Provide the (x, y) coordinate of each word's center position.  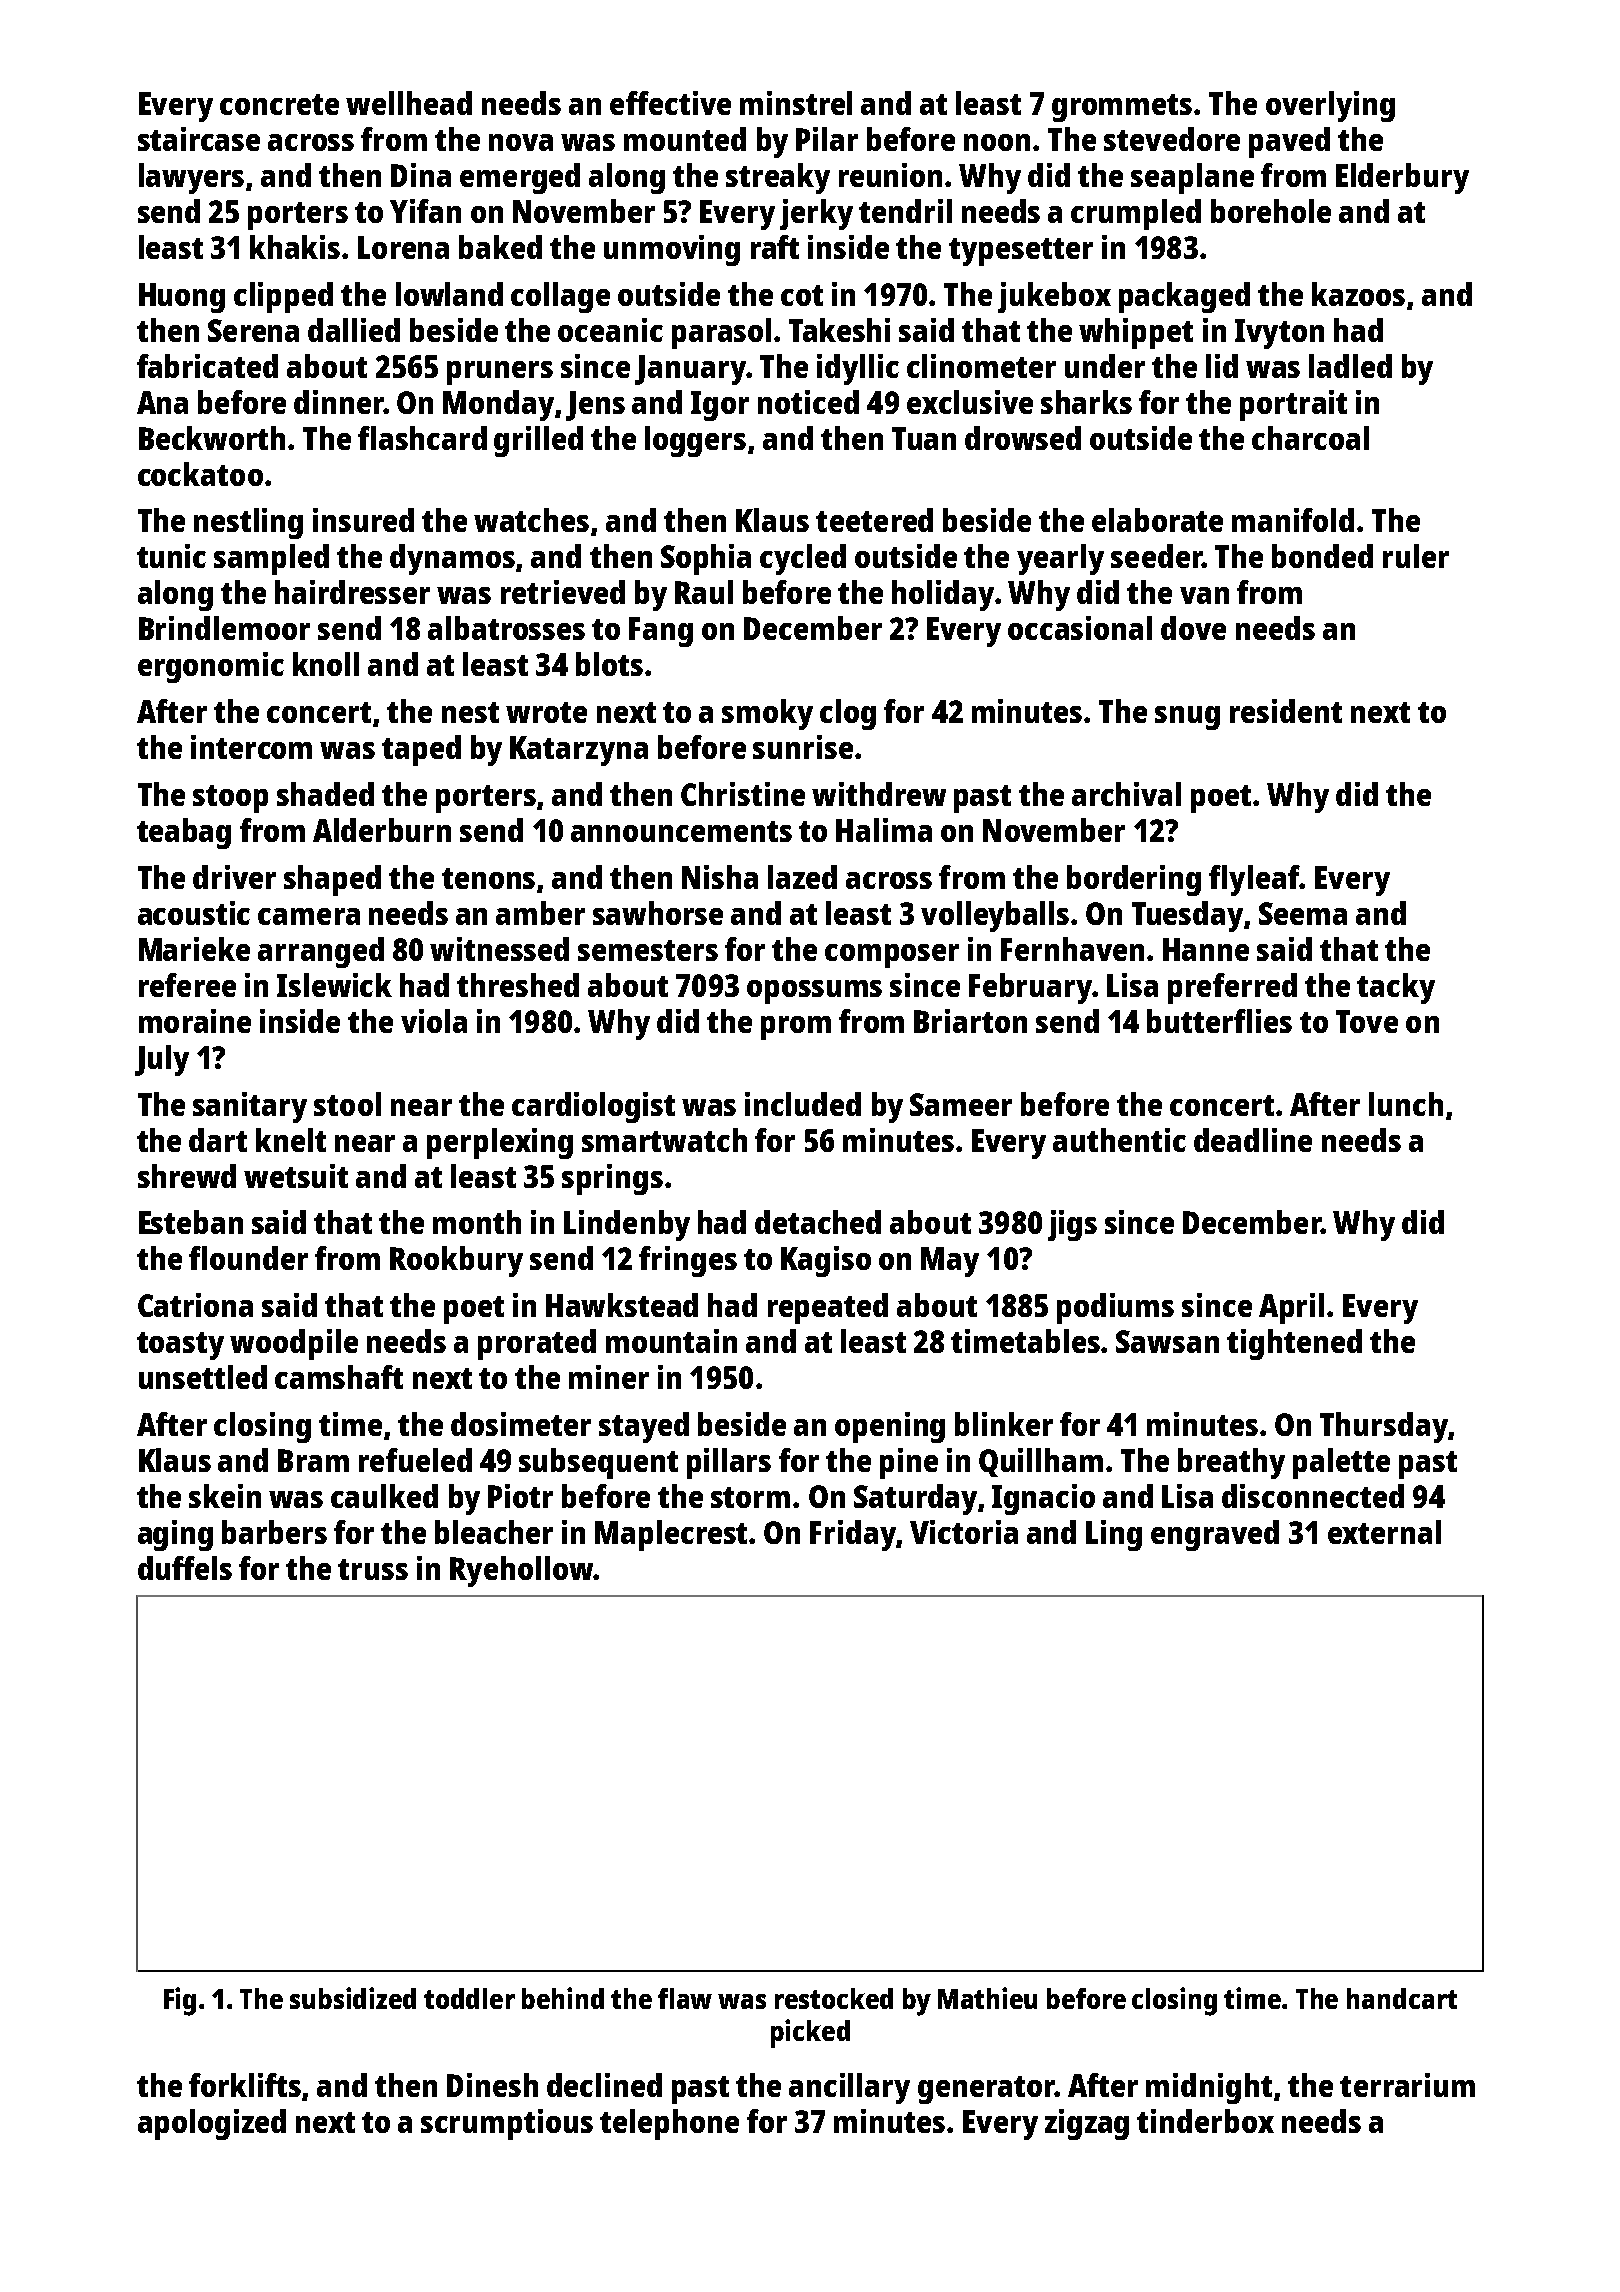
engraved (1215, 1535)
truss (373, 1569)
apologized (212, 2124)
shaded (325, 794)
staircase (199, 139)
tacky (1396, 988)
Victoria (964, 1532)
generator (986, 2090)
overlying (1330, 106)
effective (670, 103)
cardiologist (593, 1107)
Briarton (970, 1021)
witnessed (499, 949)
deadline (1253, 1140)
